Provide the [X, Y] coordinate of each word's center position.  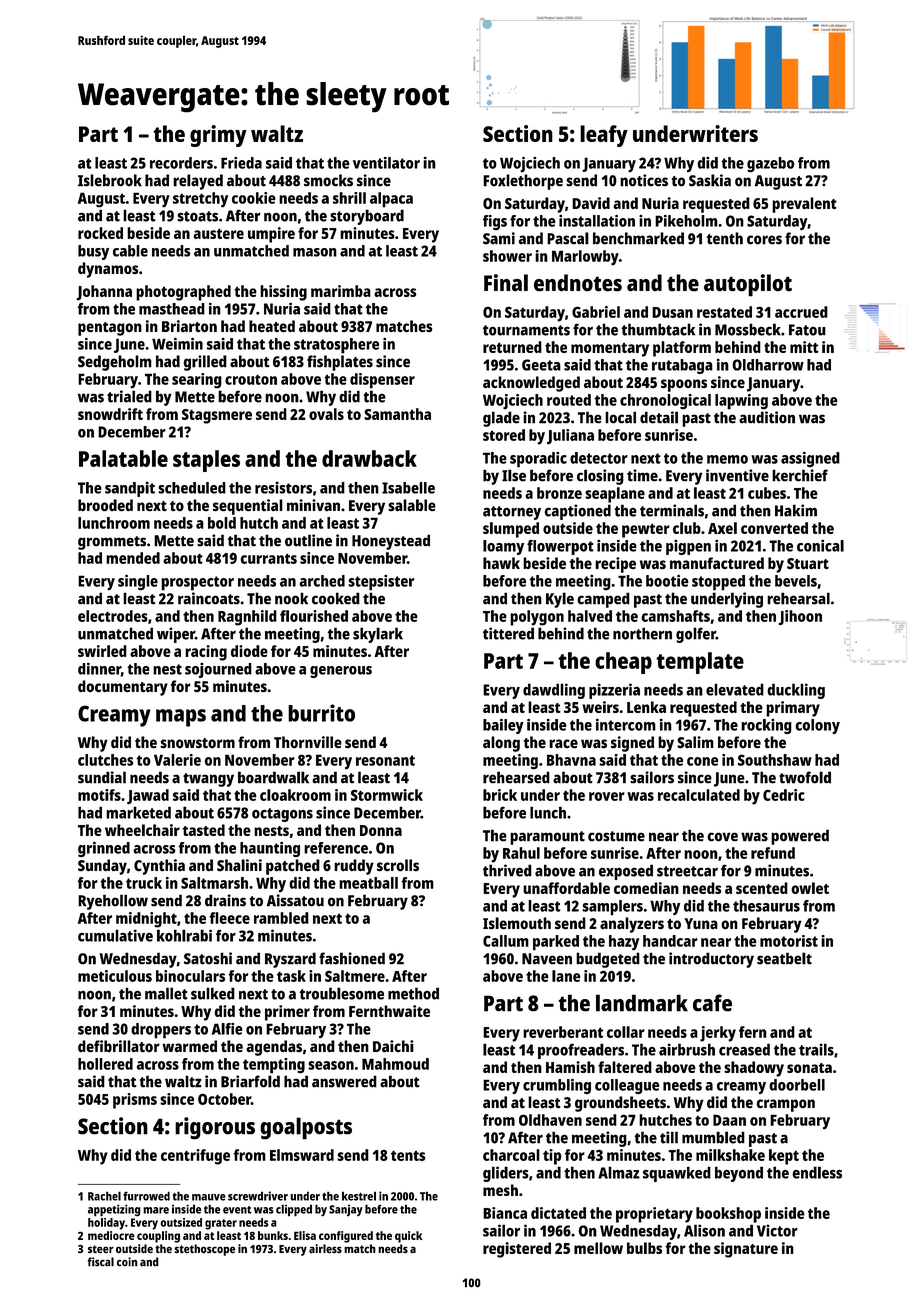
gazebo [771, 164]
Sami [499, 238]
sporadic [538, 460]
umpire [271, 235]
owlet [810, 888]
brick [500, 795]
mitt [804, 347]
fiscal [101, 1262]
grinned [104, 849]
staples [206, 461]
